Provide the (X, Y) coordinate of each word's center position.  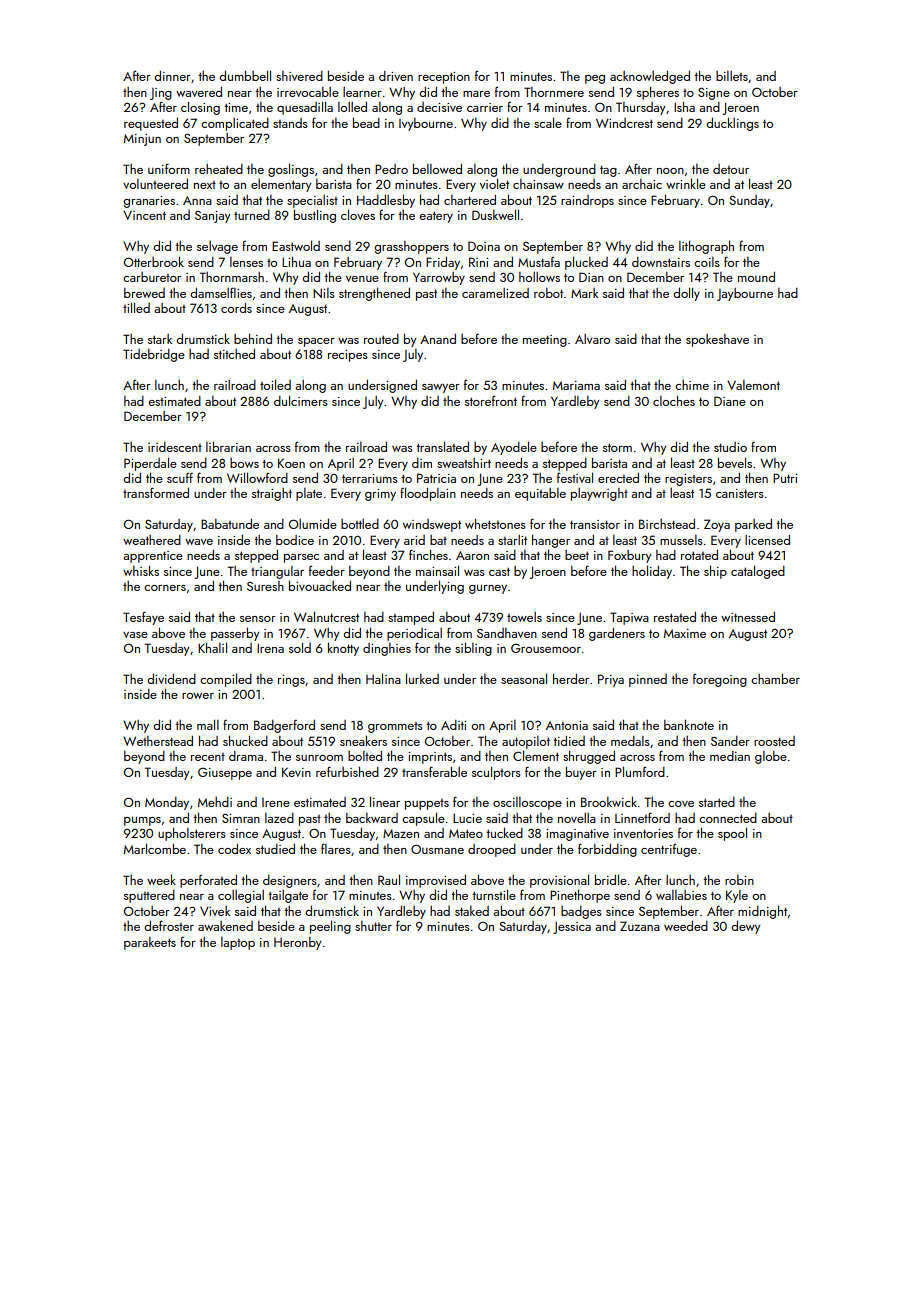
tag (608, 171)
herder (571, 678)
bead (366, 123)
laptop (238, 943)
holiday (652, 572)
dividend (171, 679)
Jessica (572, 928)
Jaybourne (745, 294)
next (205, 185)
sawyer (441, 388)
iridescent (175, 447)
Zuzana (640, 926)
